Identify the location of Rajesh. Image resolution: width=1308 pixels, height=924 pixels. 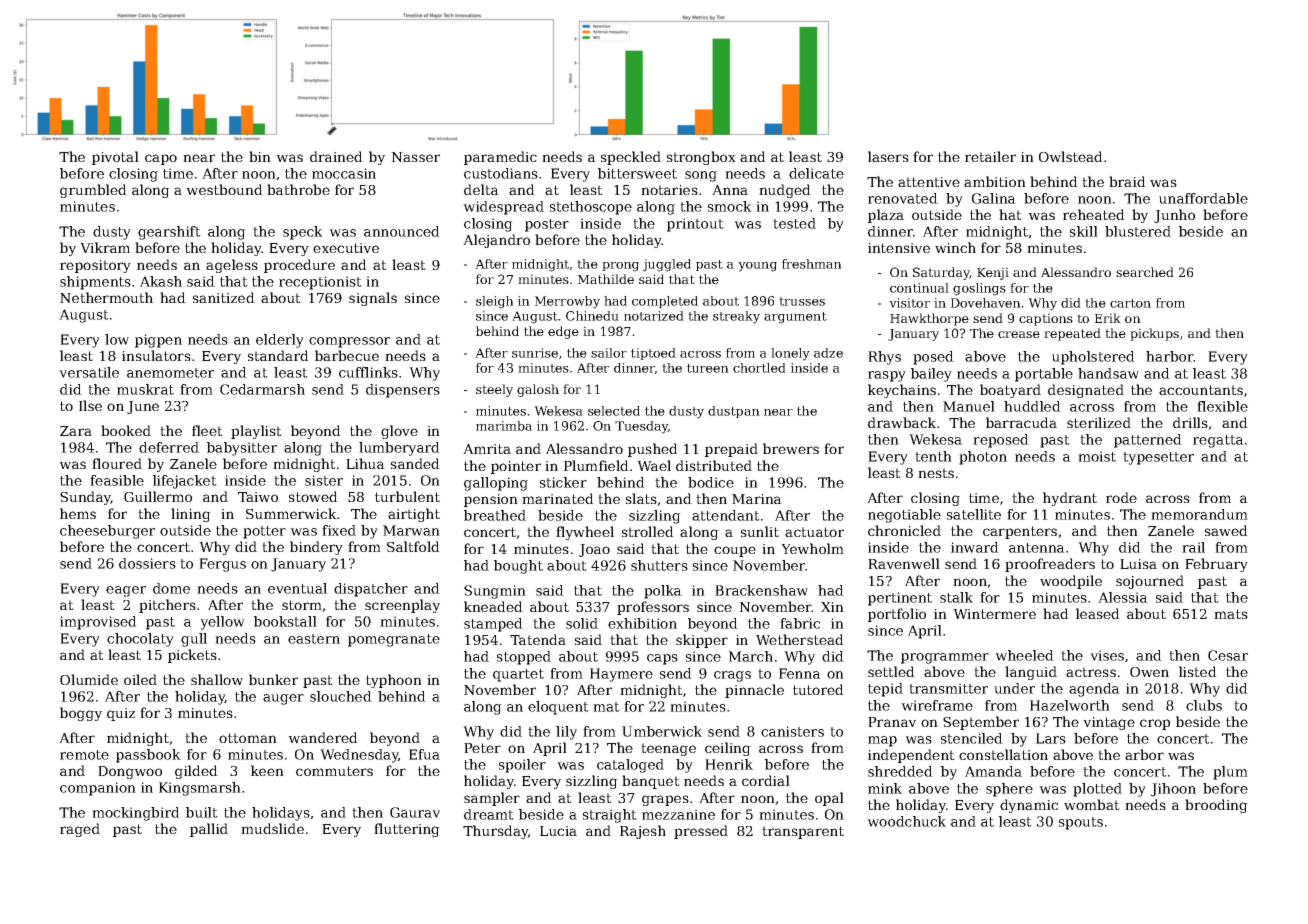
(643, 832).
